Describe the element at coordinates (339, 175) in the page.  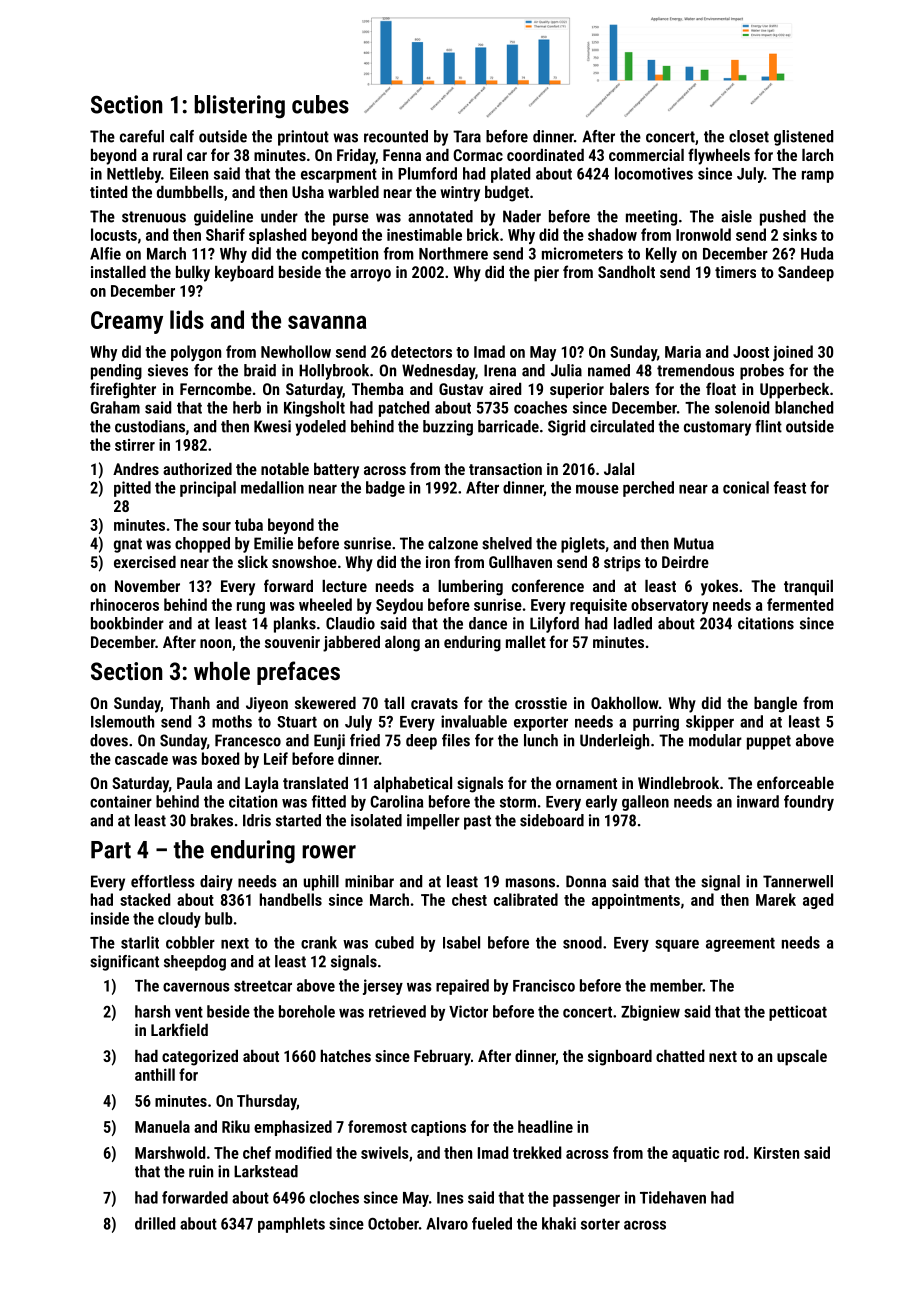
I see `escarpment` at that location.
